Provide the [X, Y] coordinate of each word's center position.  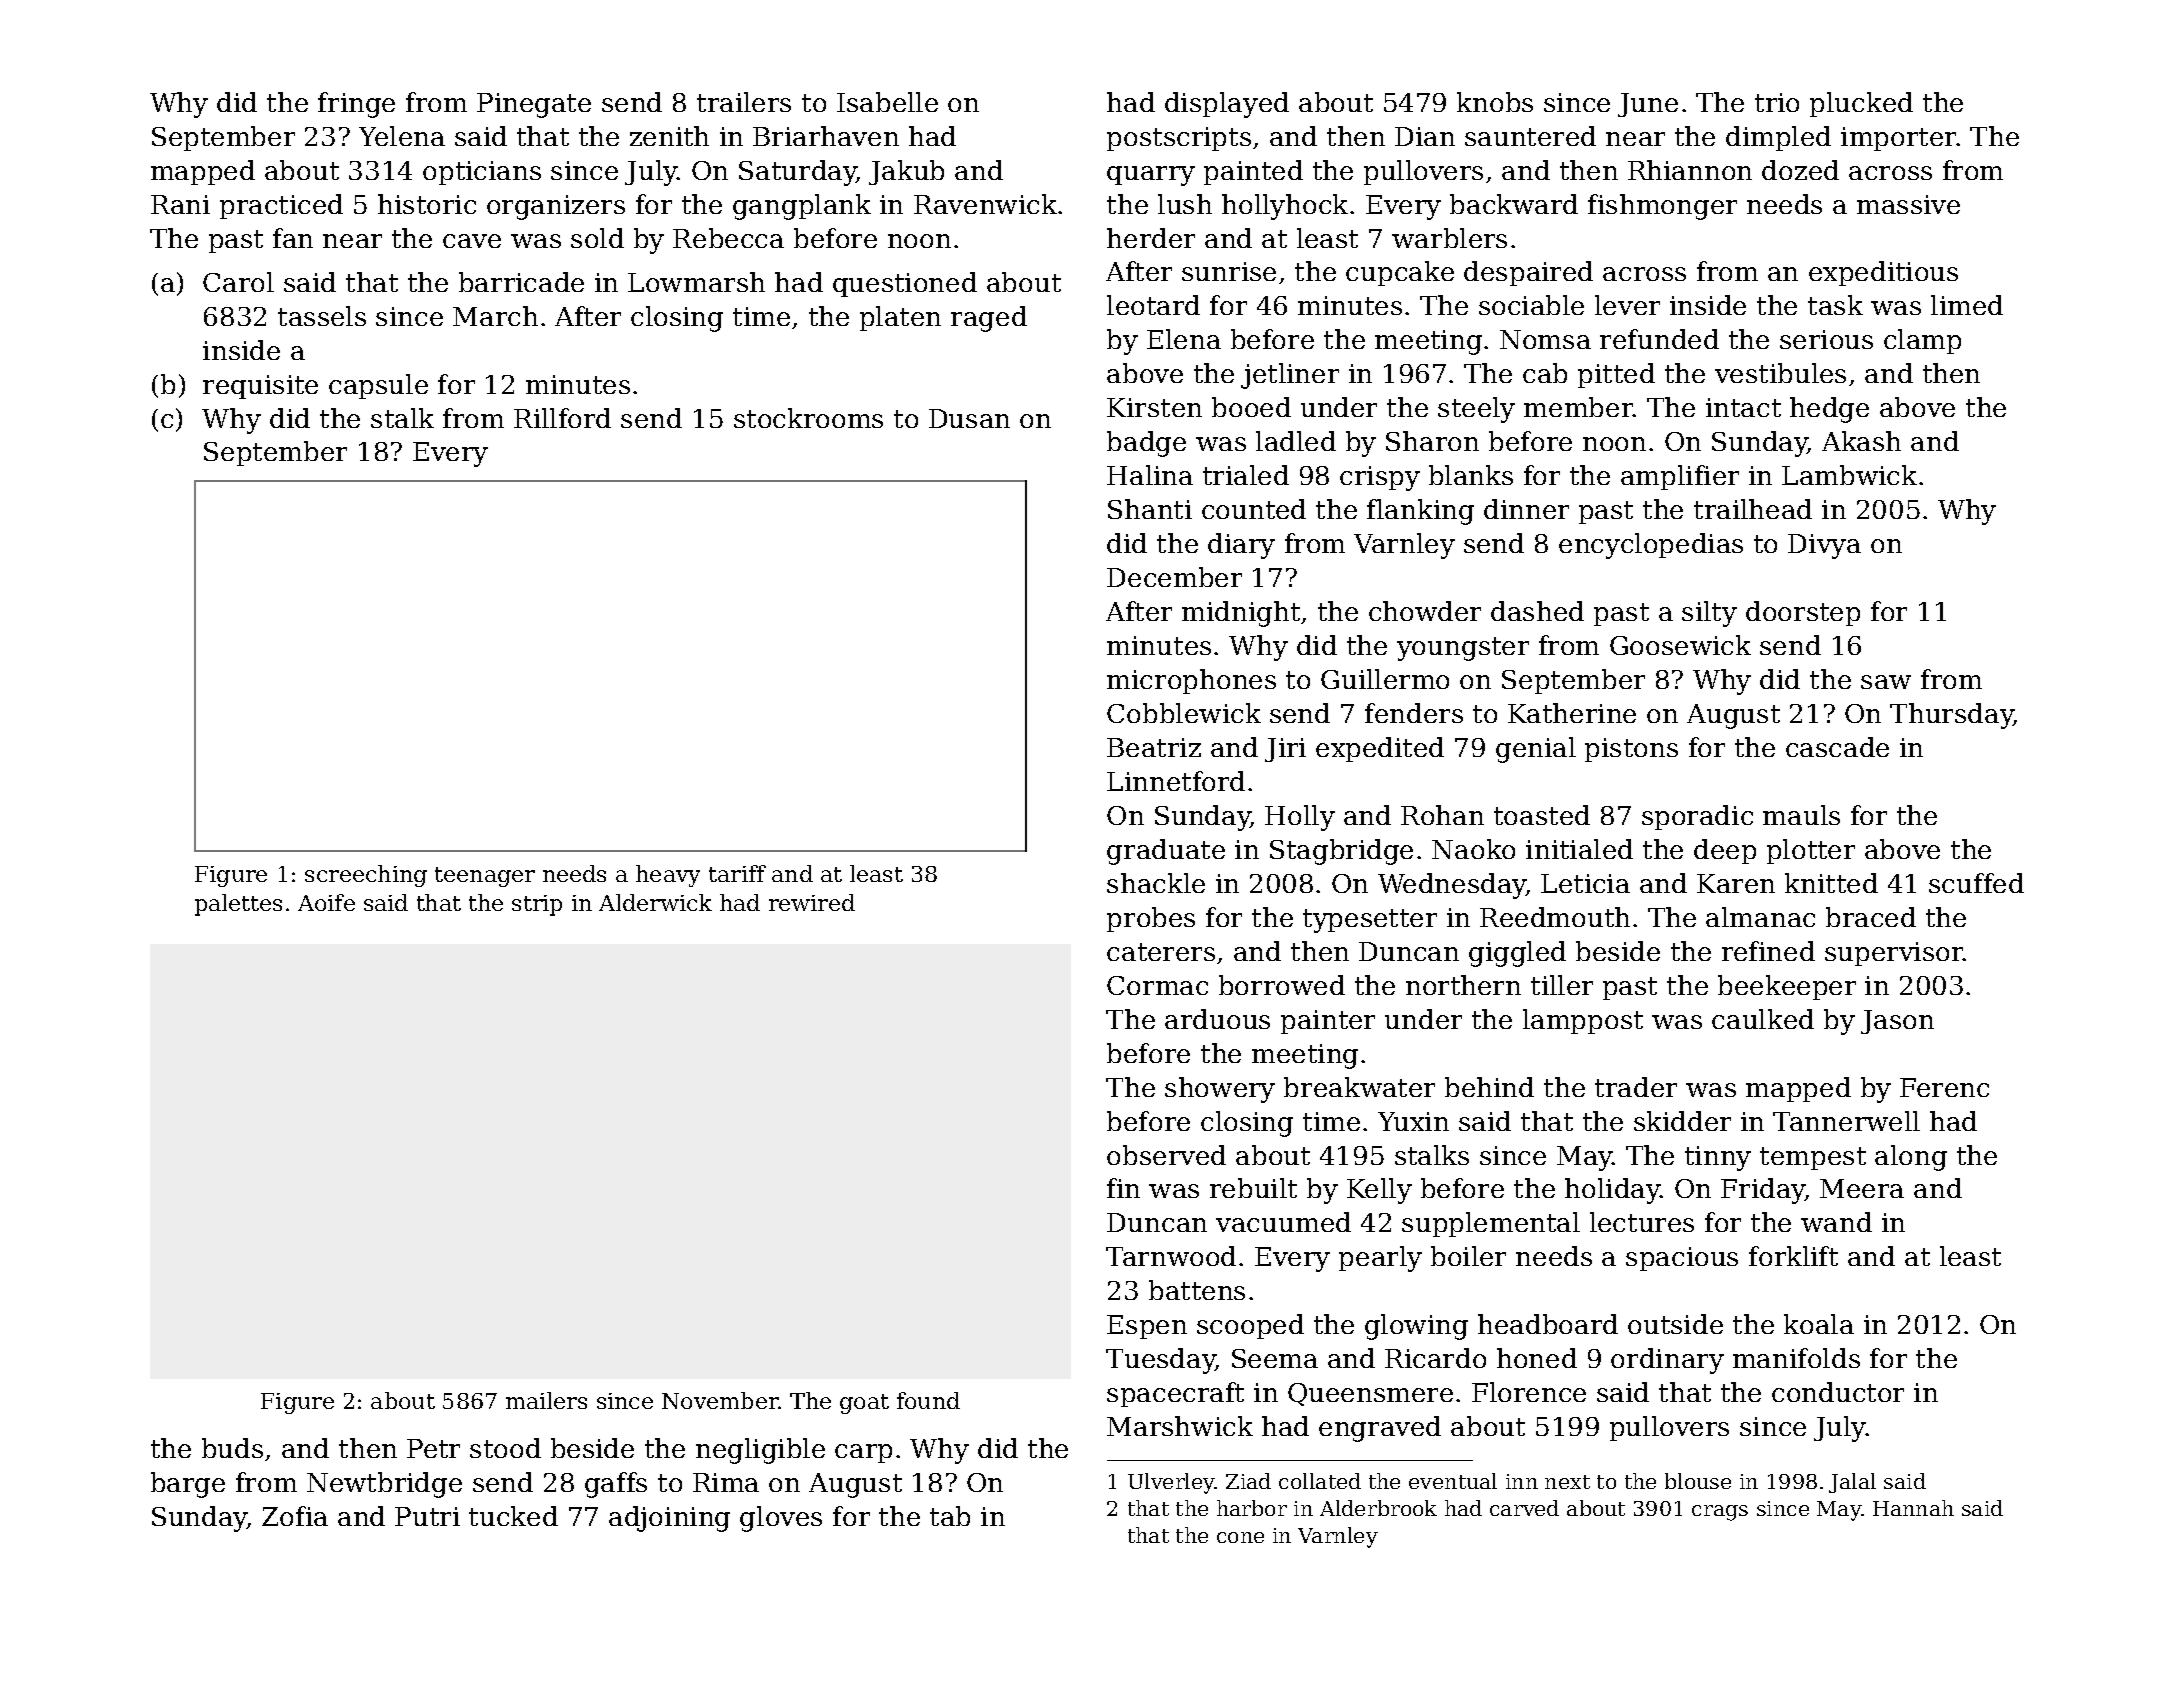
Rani [180, 204]
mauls [1801, 815]
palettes [238, 905]
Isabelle [887, 102]
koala [1819, 1324]
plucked [1861, 104]
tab [950, 1516]
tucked [513, 1516]
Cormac [1157, 985]
